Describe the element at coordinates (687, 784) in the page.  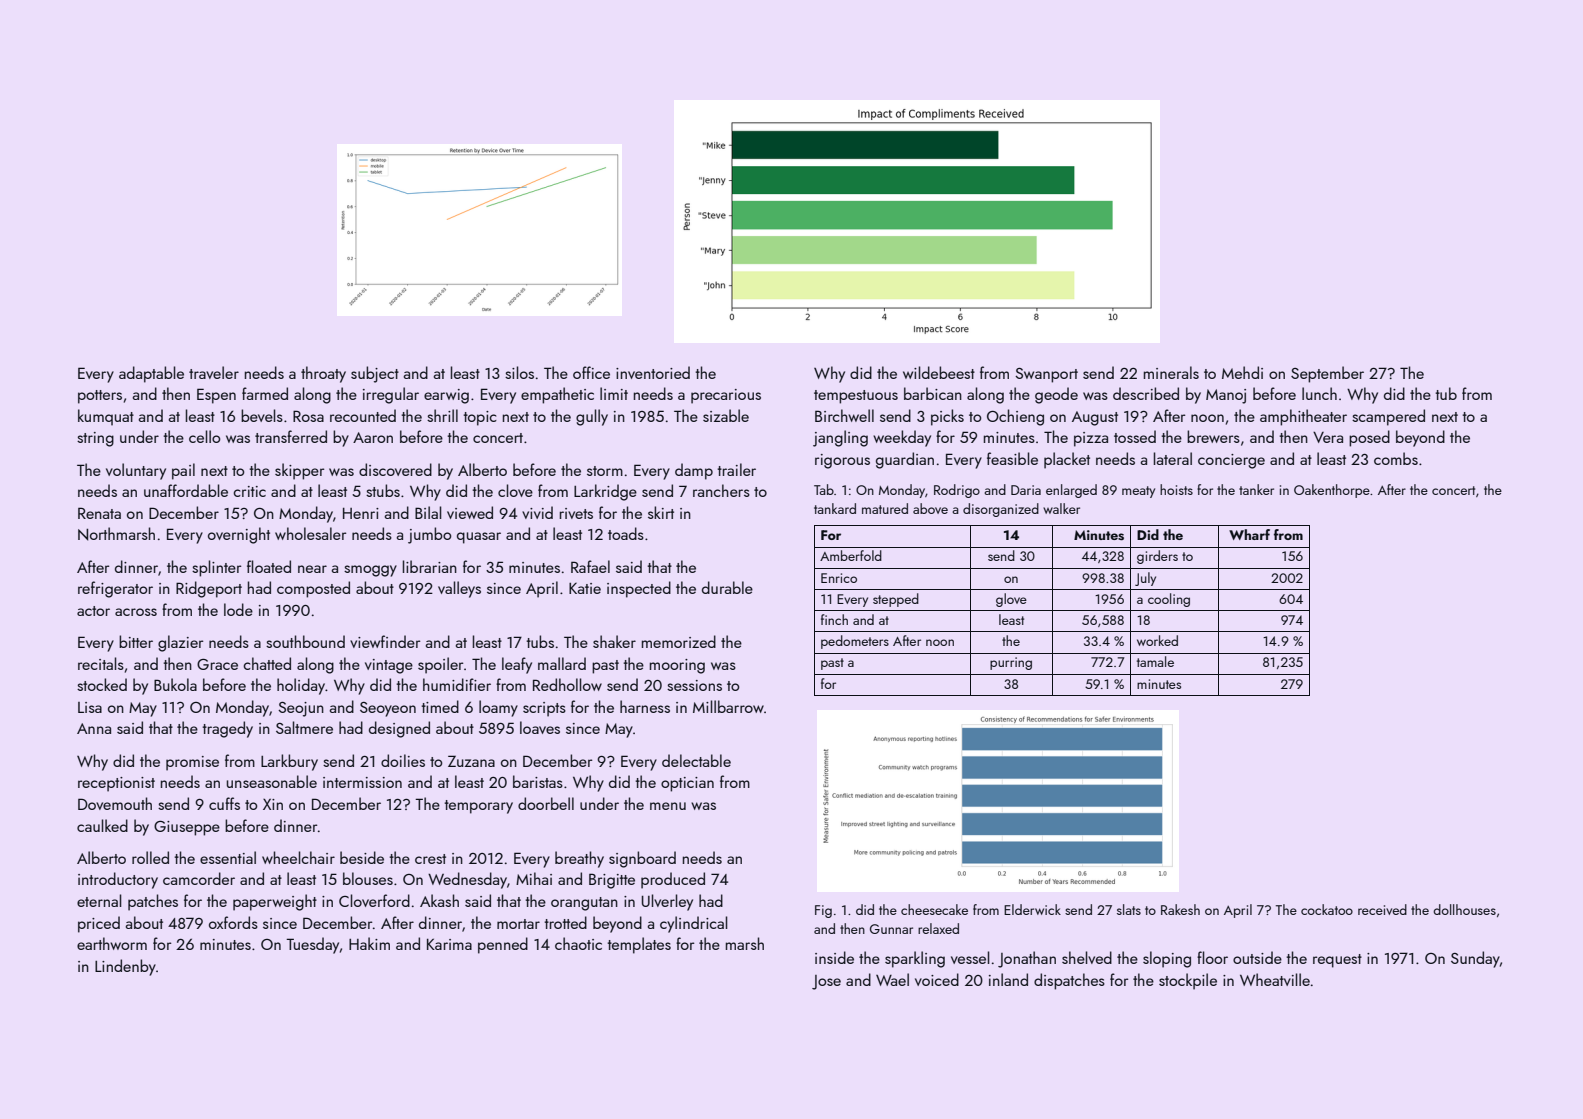
I see `optician` at that location.
